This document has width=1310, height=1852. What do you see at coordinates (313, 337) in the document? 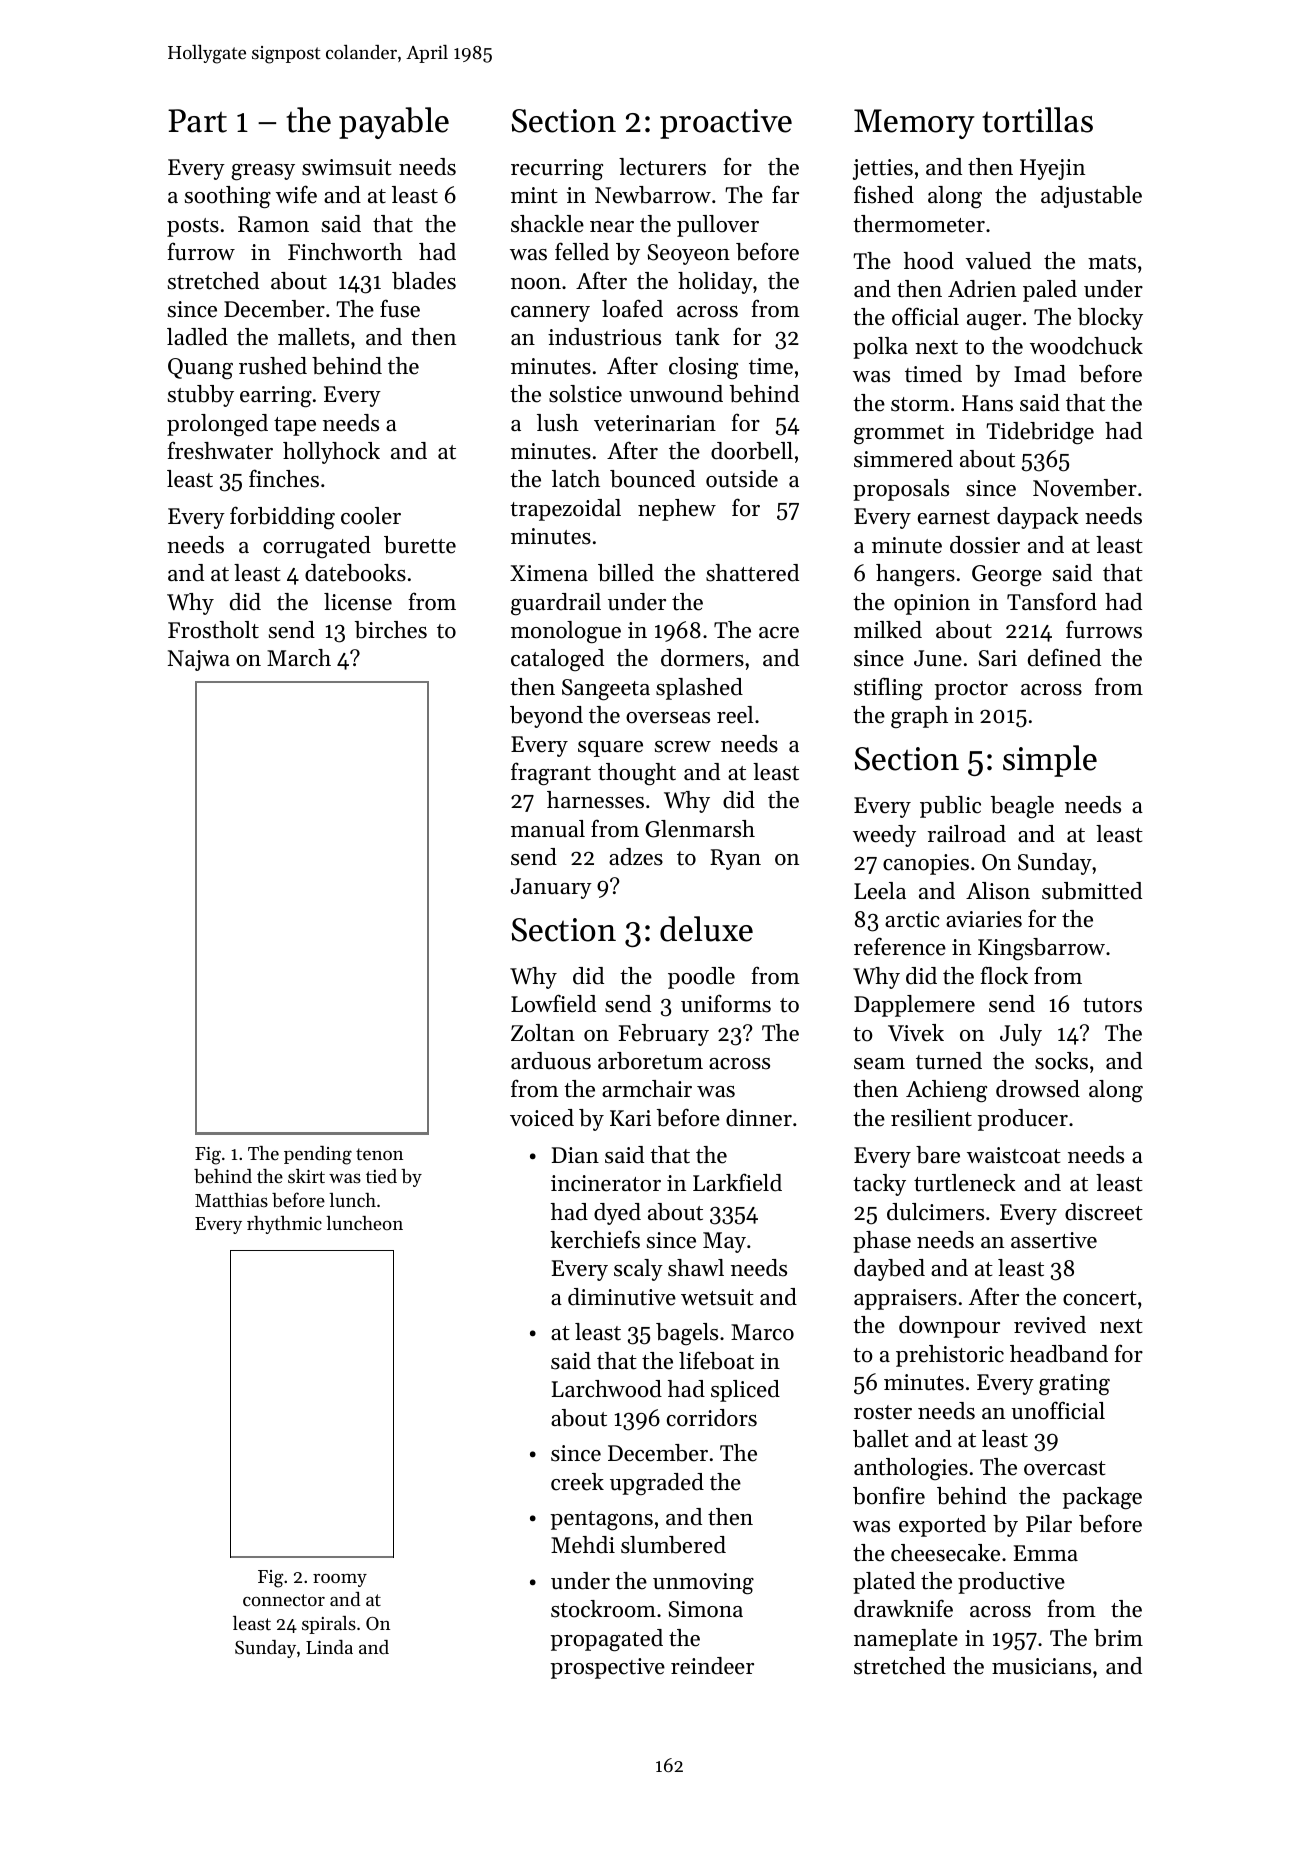
I see `mallets` at bounding box center [313, 337].
